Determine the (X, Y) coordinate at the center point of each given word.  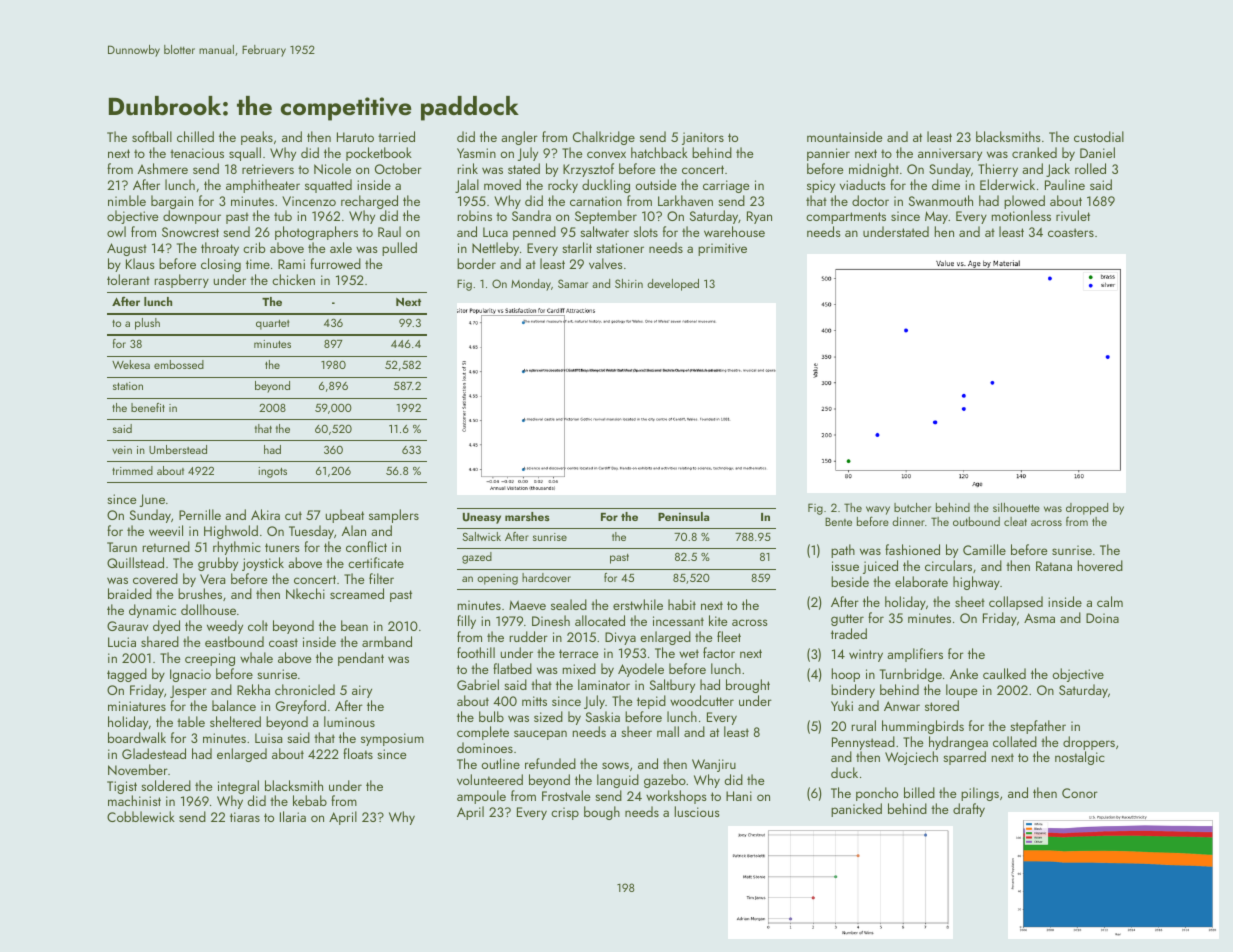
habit (682, 604)
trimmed (132, 470)
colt (258, 625)
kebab (310, 800)
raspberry (182, 281)
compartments (846, 218)
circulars (948, 565)
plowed (1024, 202)
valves (606, 263)
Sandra (531, 215)
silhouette (1016, 507)
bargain (172, 202)
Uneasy (482, 518)
